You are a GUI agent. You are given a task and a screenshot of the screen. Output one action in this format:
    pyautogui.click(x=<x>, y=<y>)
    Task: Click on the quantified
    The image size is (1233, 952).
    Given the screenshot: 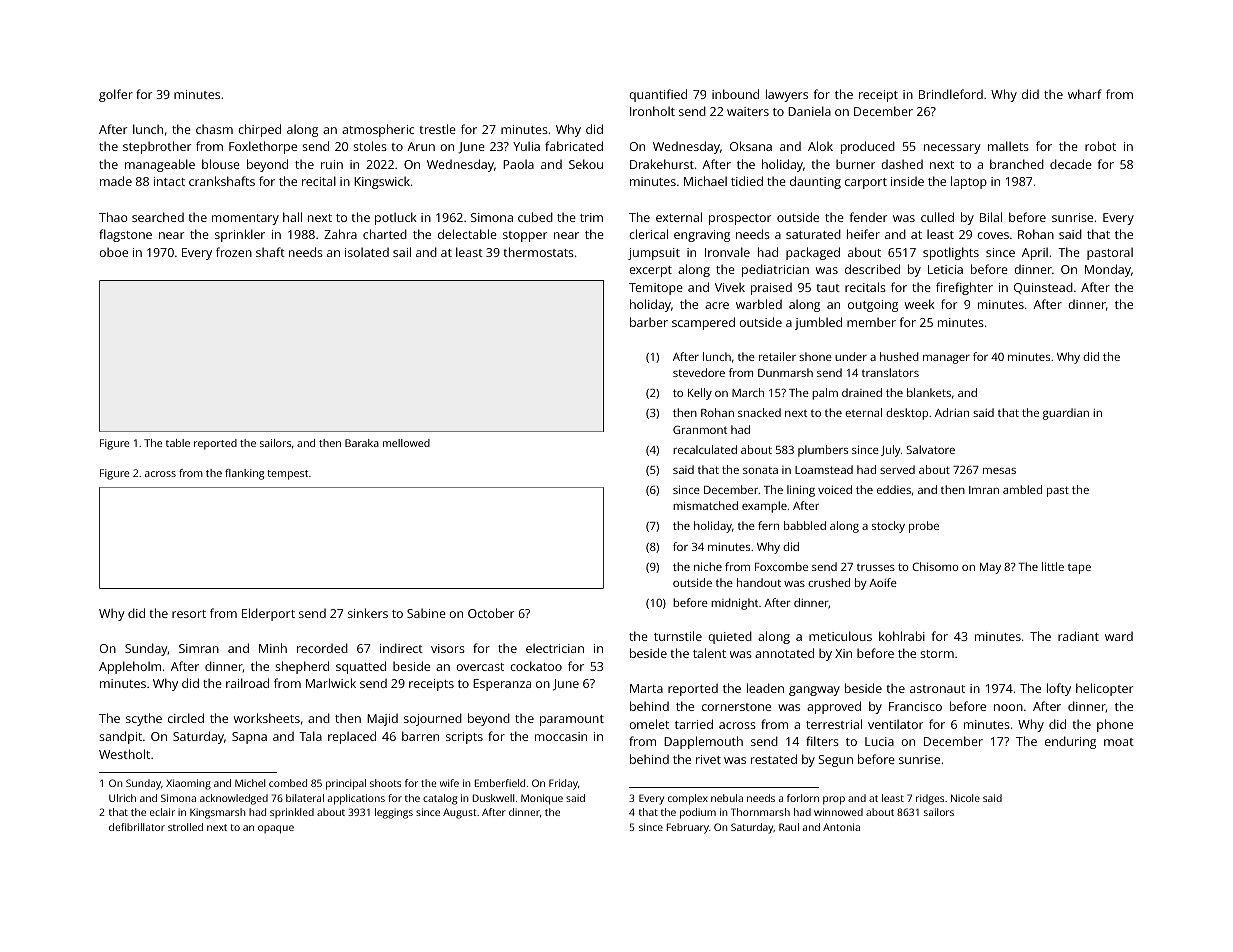 What is the action you would take?
    pyautogui.click(x=658, y=95)
